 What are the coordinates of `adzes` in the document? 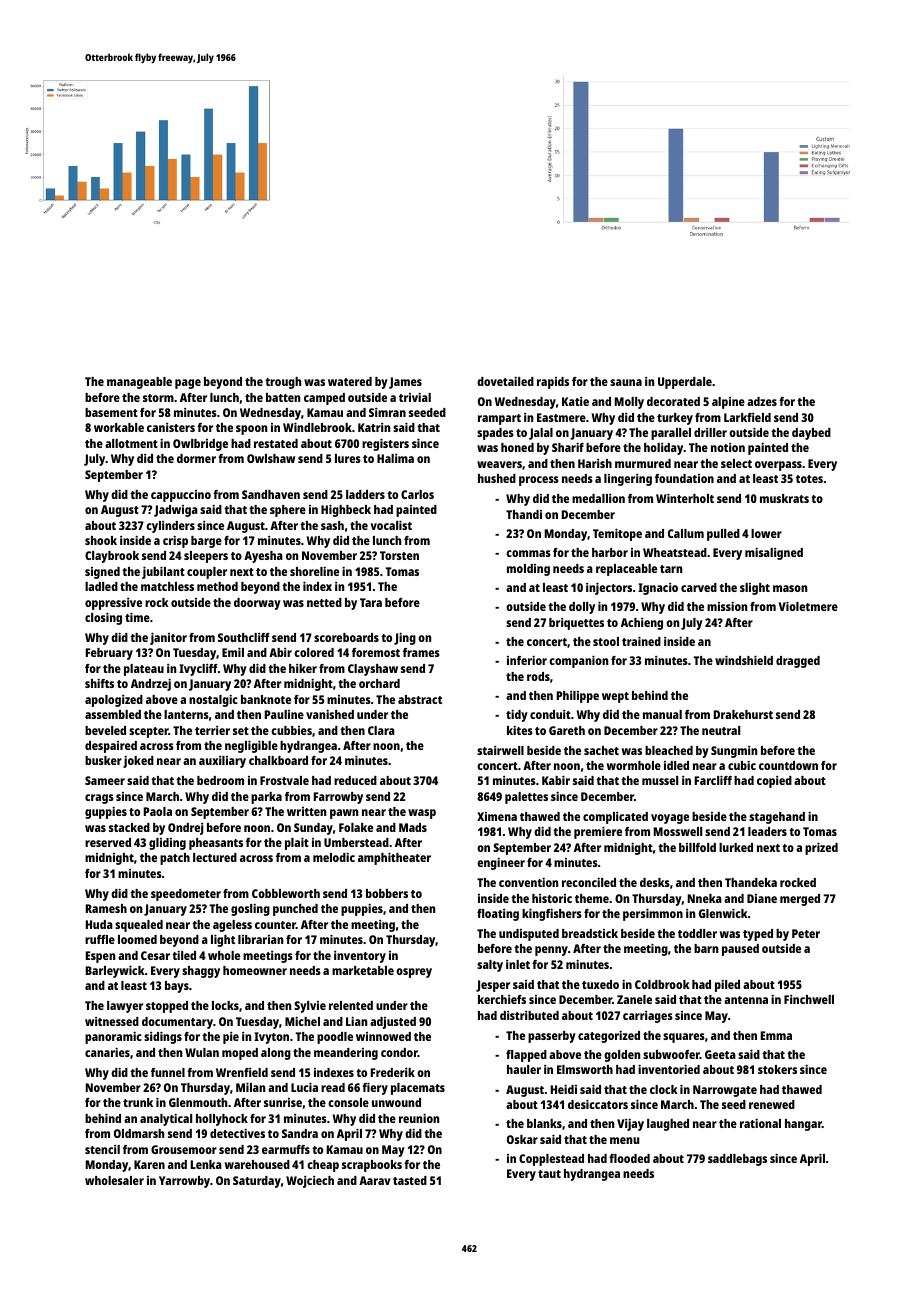 It's located at (762, 401).
